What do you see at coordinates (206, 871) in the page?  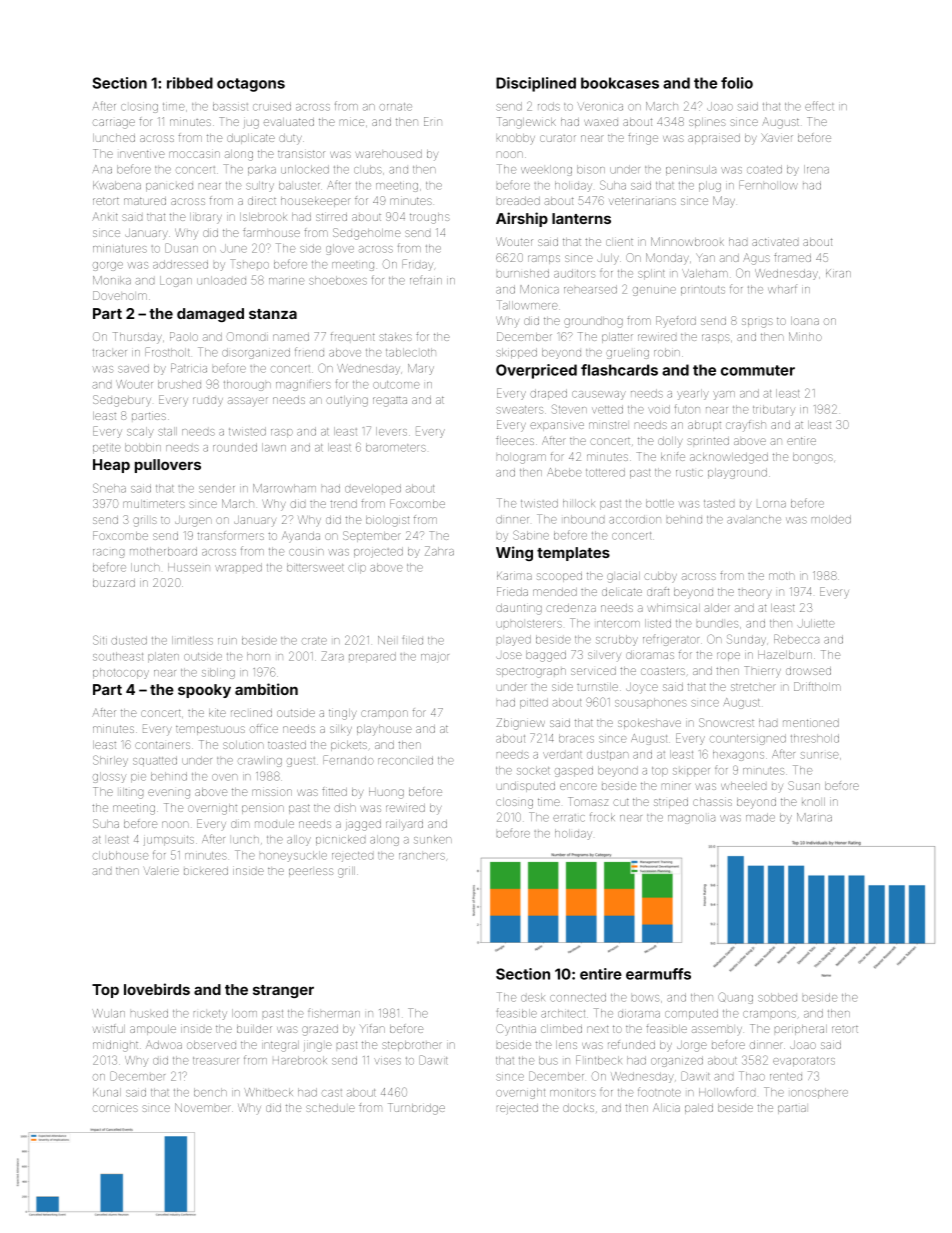 I see `bickered` at bounding box center [206, 871].
